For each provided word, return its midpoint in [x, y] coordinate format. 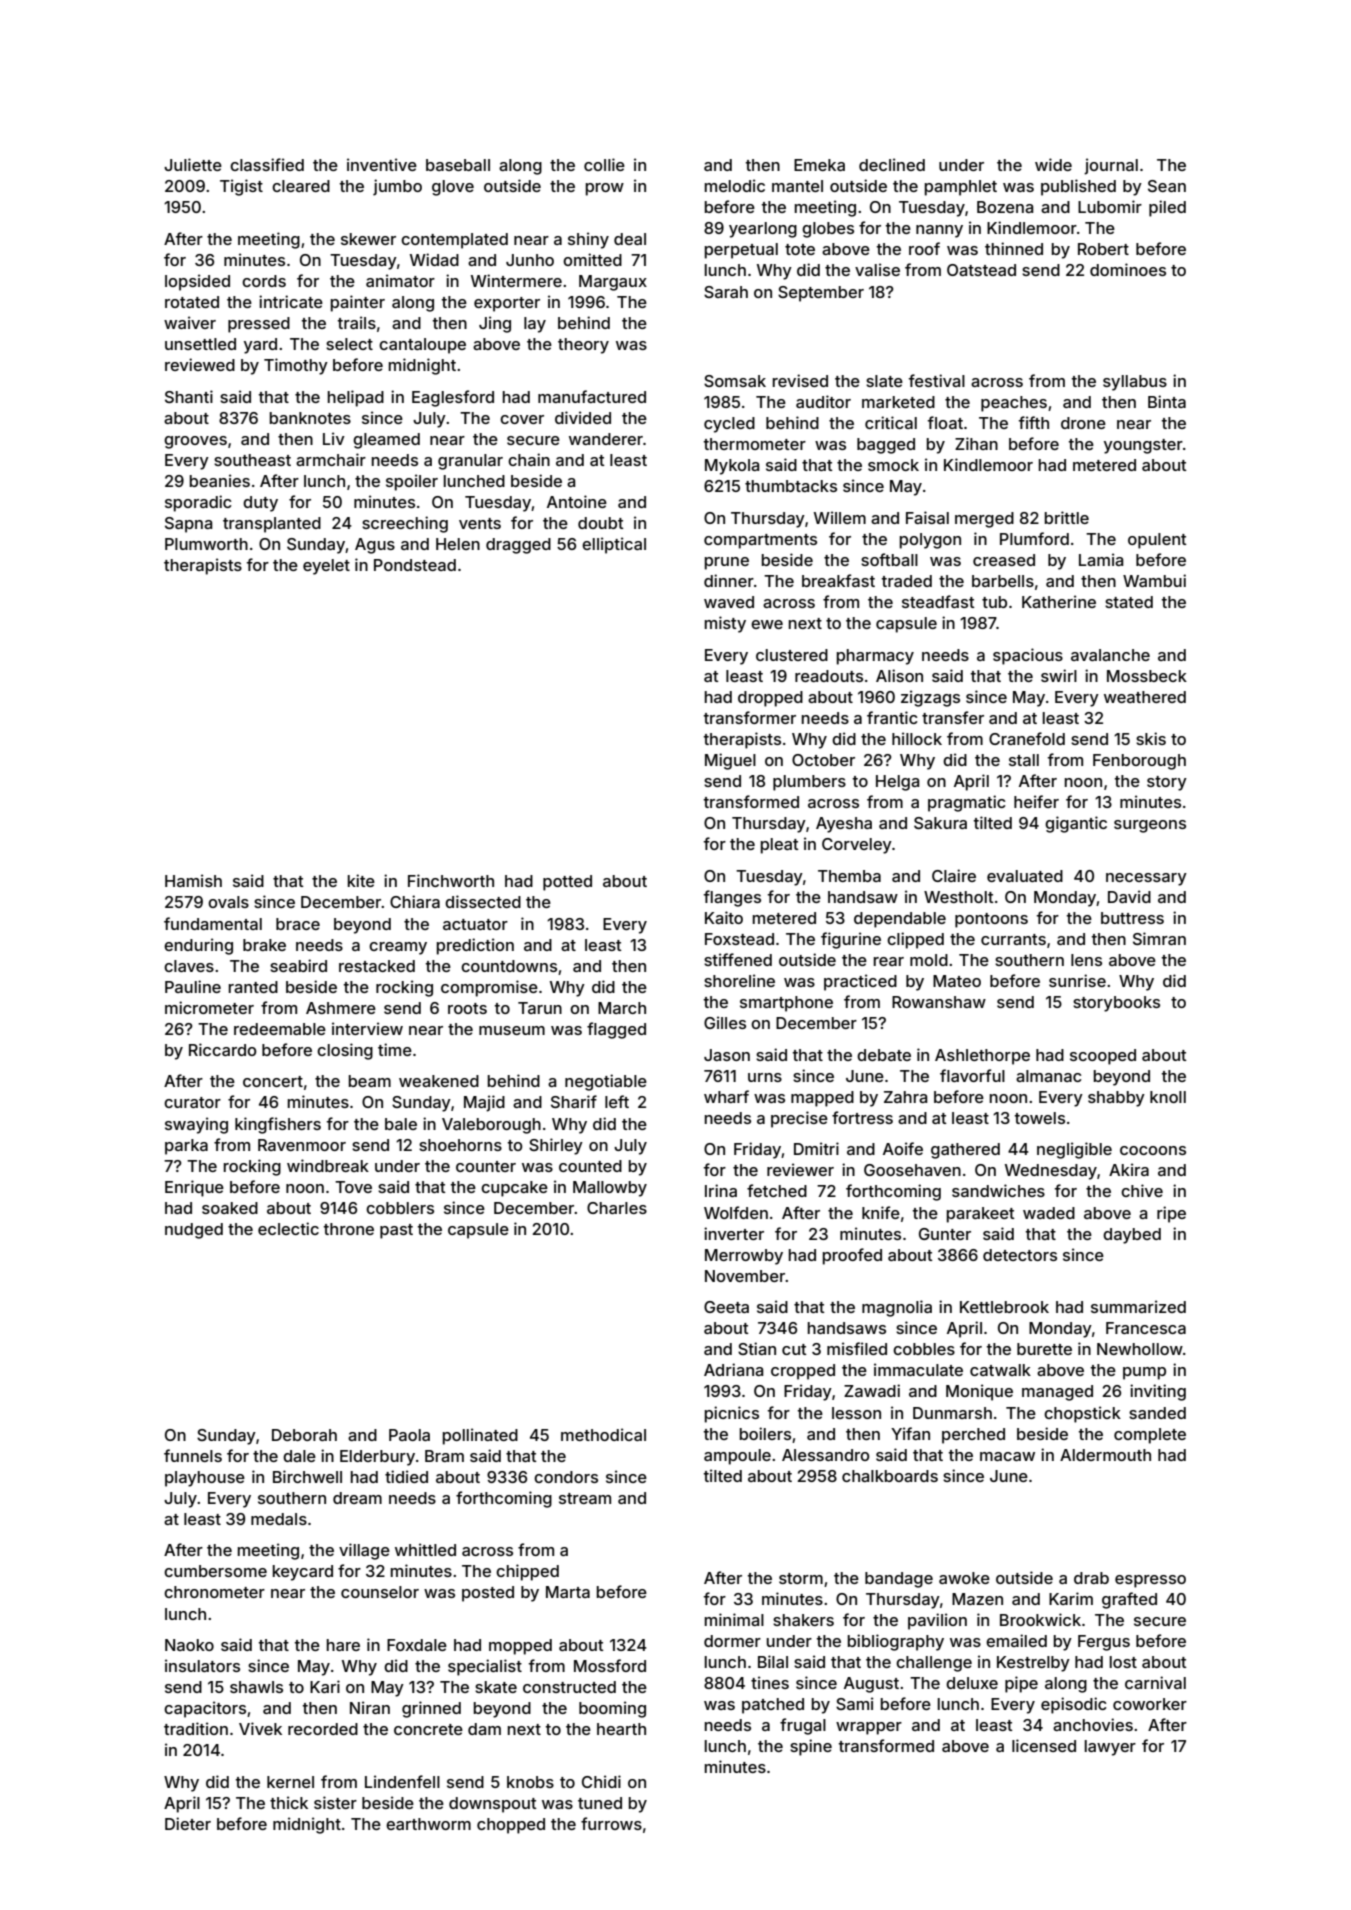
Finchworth [451, 880]
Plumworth [206, 544]
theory [583, 346]
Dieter [188, 1823]
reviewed [200, 364]
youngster [1143, 446]
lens [1086, 960]
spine [811, 1747]
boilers [765, 1433]
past [396, 1231]
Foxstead [739, 939]
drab [1091, 1578]
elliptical [614, 545]
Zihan [976, 443]
